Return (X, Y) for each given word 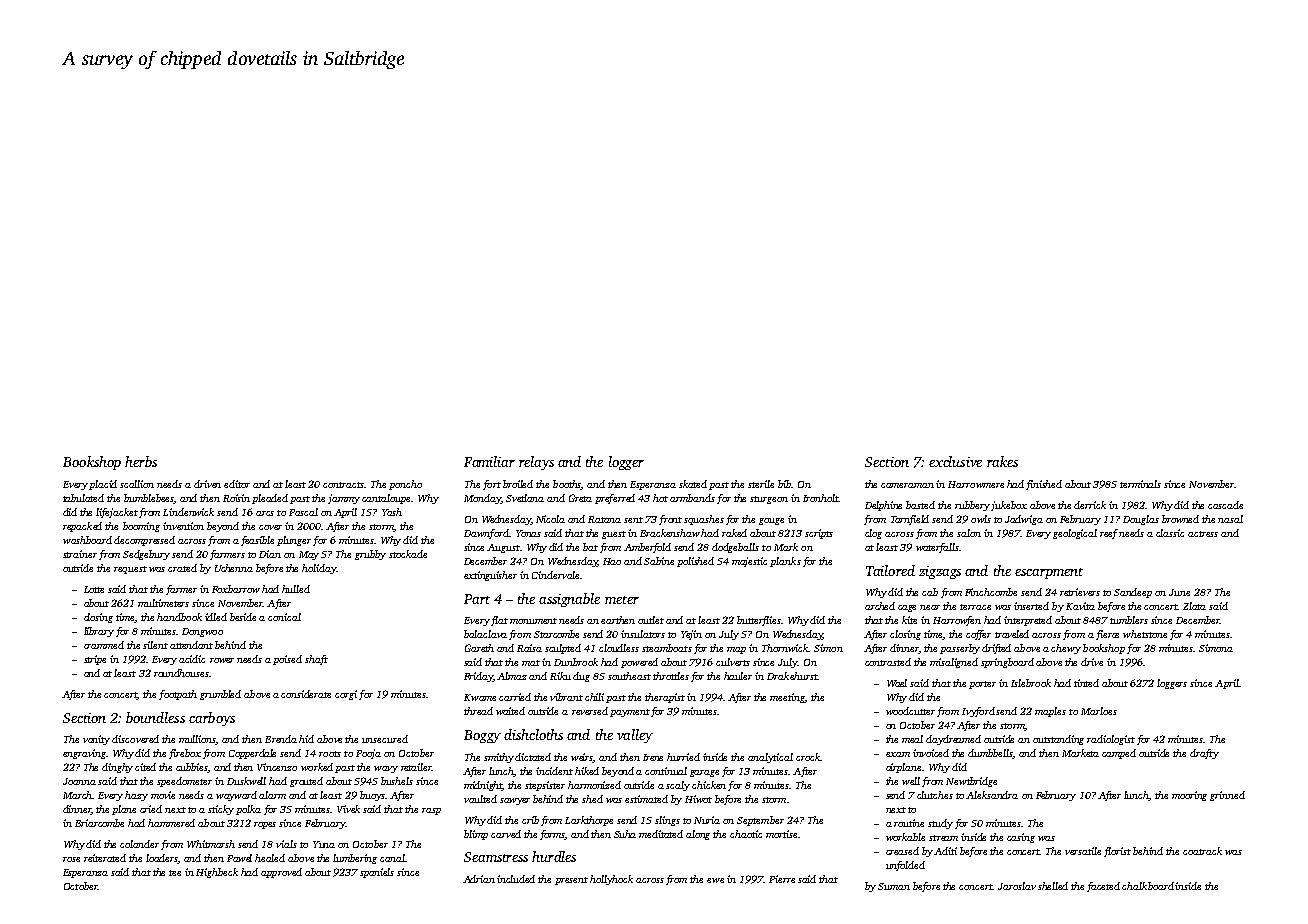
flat (499, 621)
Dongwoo (202, 632)
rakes (1002, 461)
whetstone (1145, 634)
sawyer (515, 801)
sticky (221, 810)
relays (536, 463)
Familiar (489, 461)
